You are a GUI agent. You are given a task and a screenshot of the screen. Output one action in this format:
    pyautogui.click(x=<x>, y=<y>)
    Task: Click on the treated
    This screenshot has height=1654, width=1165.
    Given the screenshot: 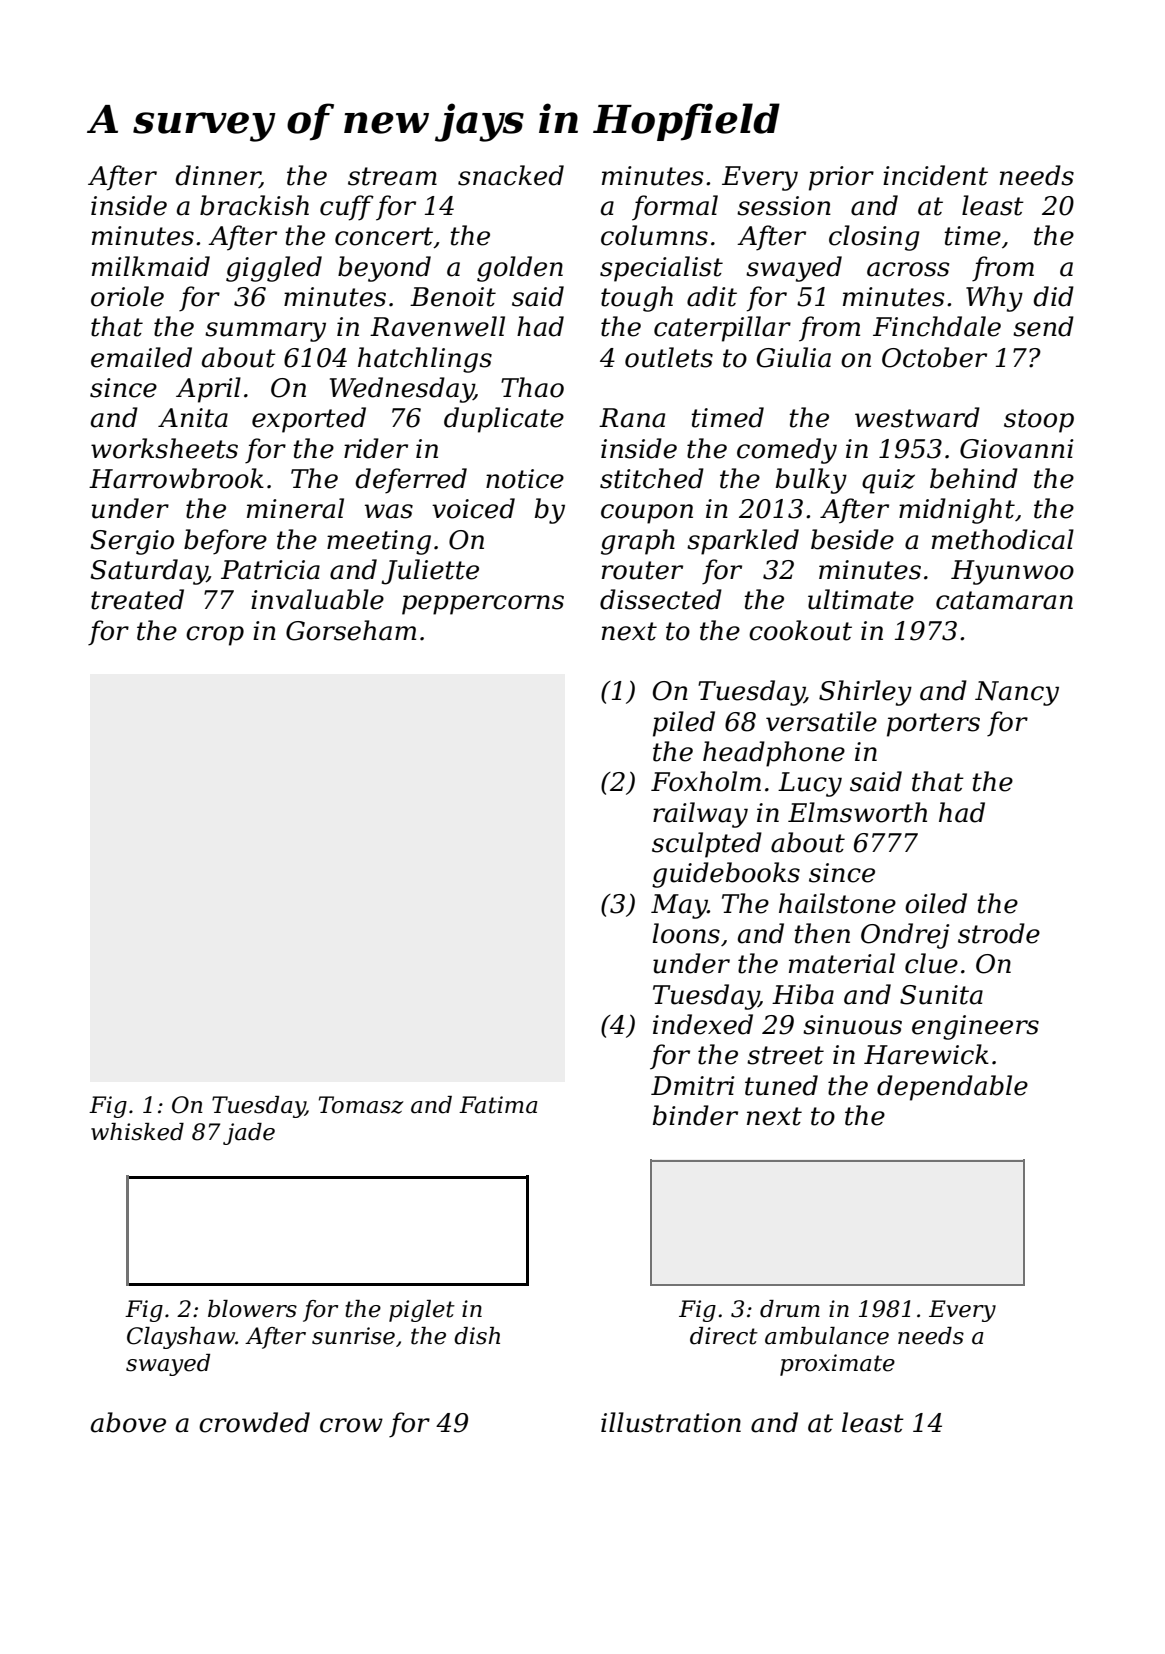 What is the action you would take?
    pyautogui.click(x=137, y=599)
